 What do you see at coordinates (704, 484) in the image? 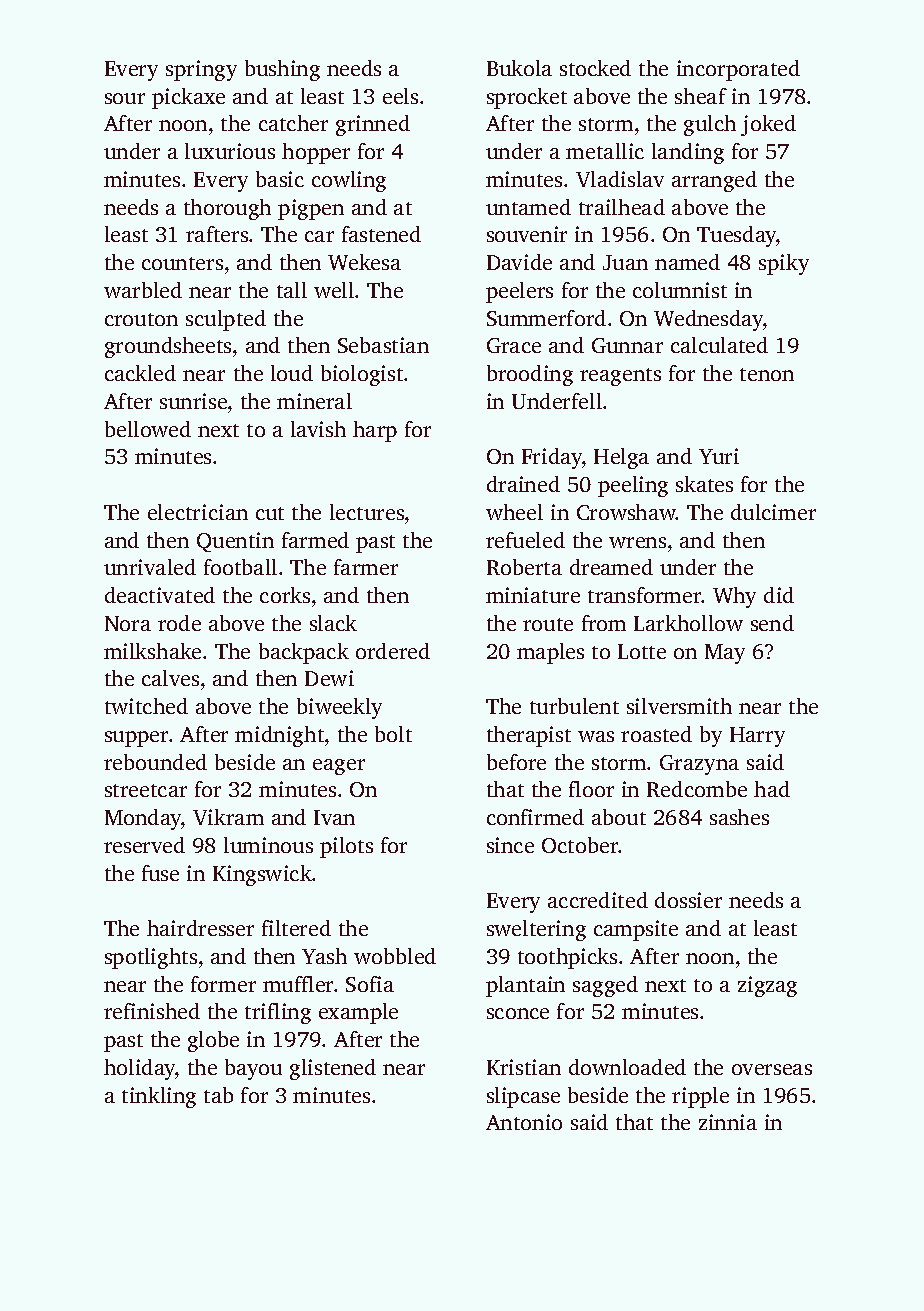
I see `skates` at bounding box center [704, 484].
